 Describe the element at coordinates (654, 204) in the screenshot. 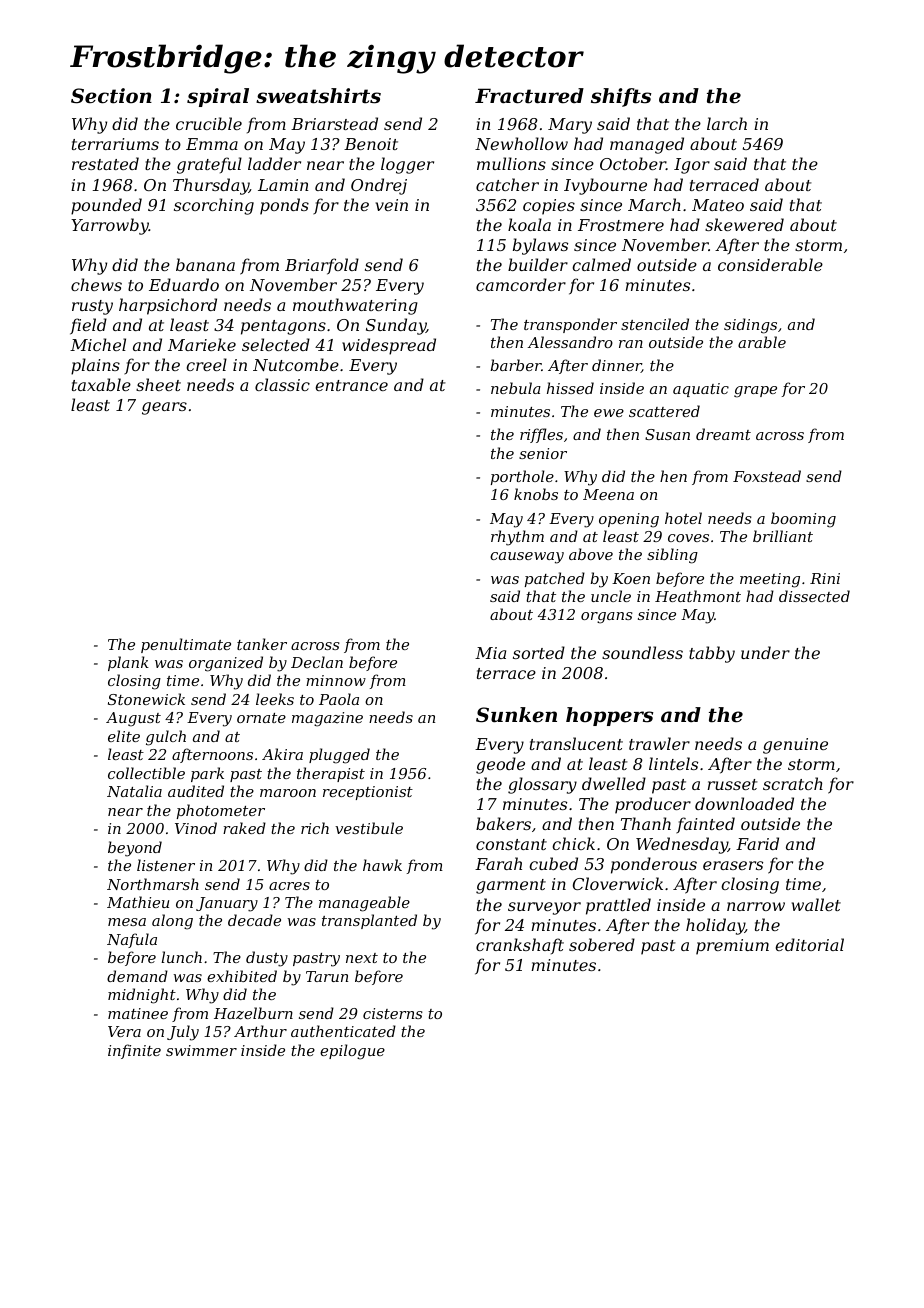

I see `March` at that location.
